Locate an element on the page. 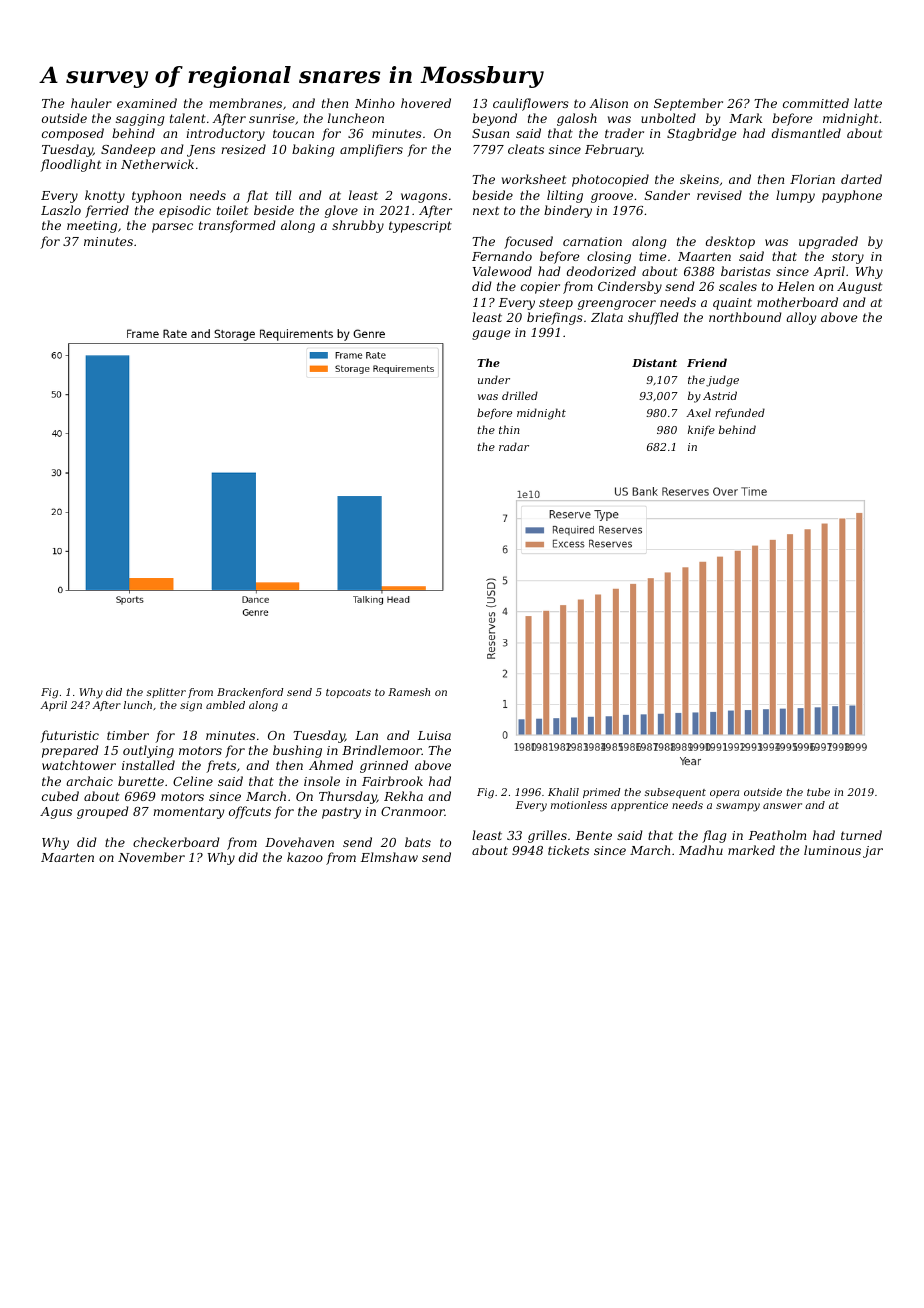 This document has width=924, height=1308. examined is located at coordinates (147, 103).
